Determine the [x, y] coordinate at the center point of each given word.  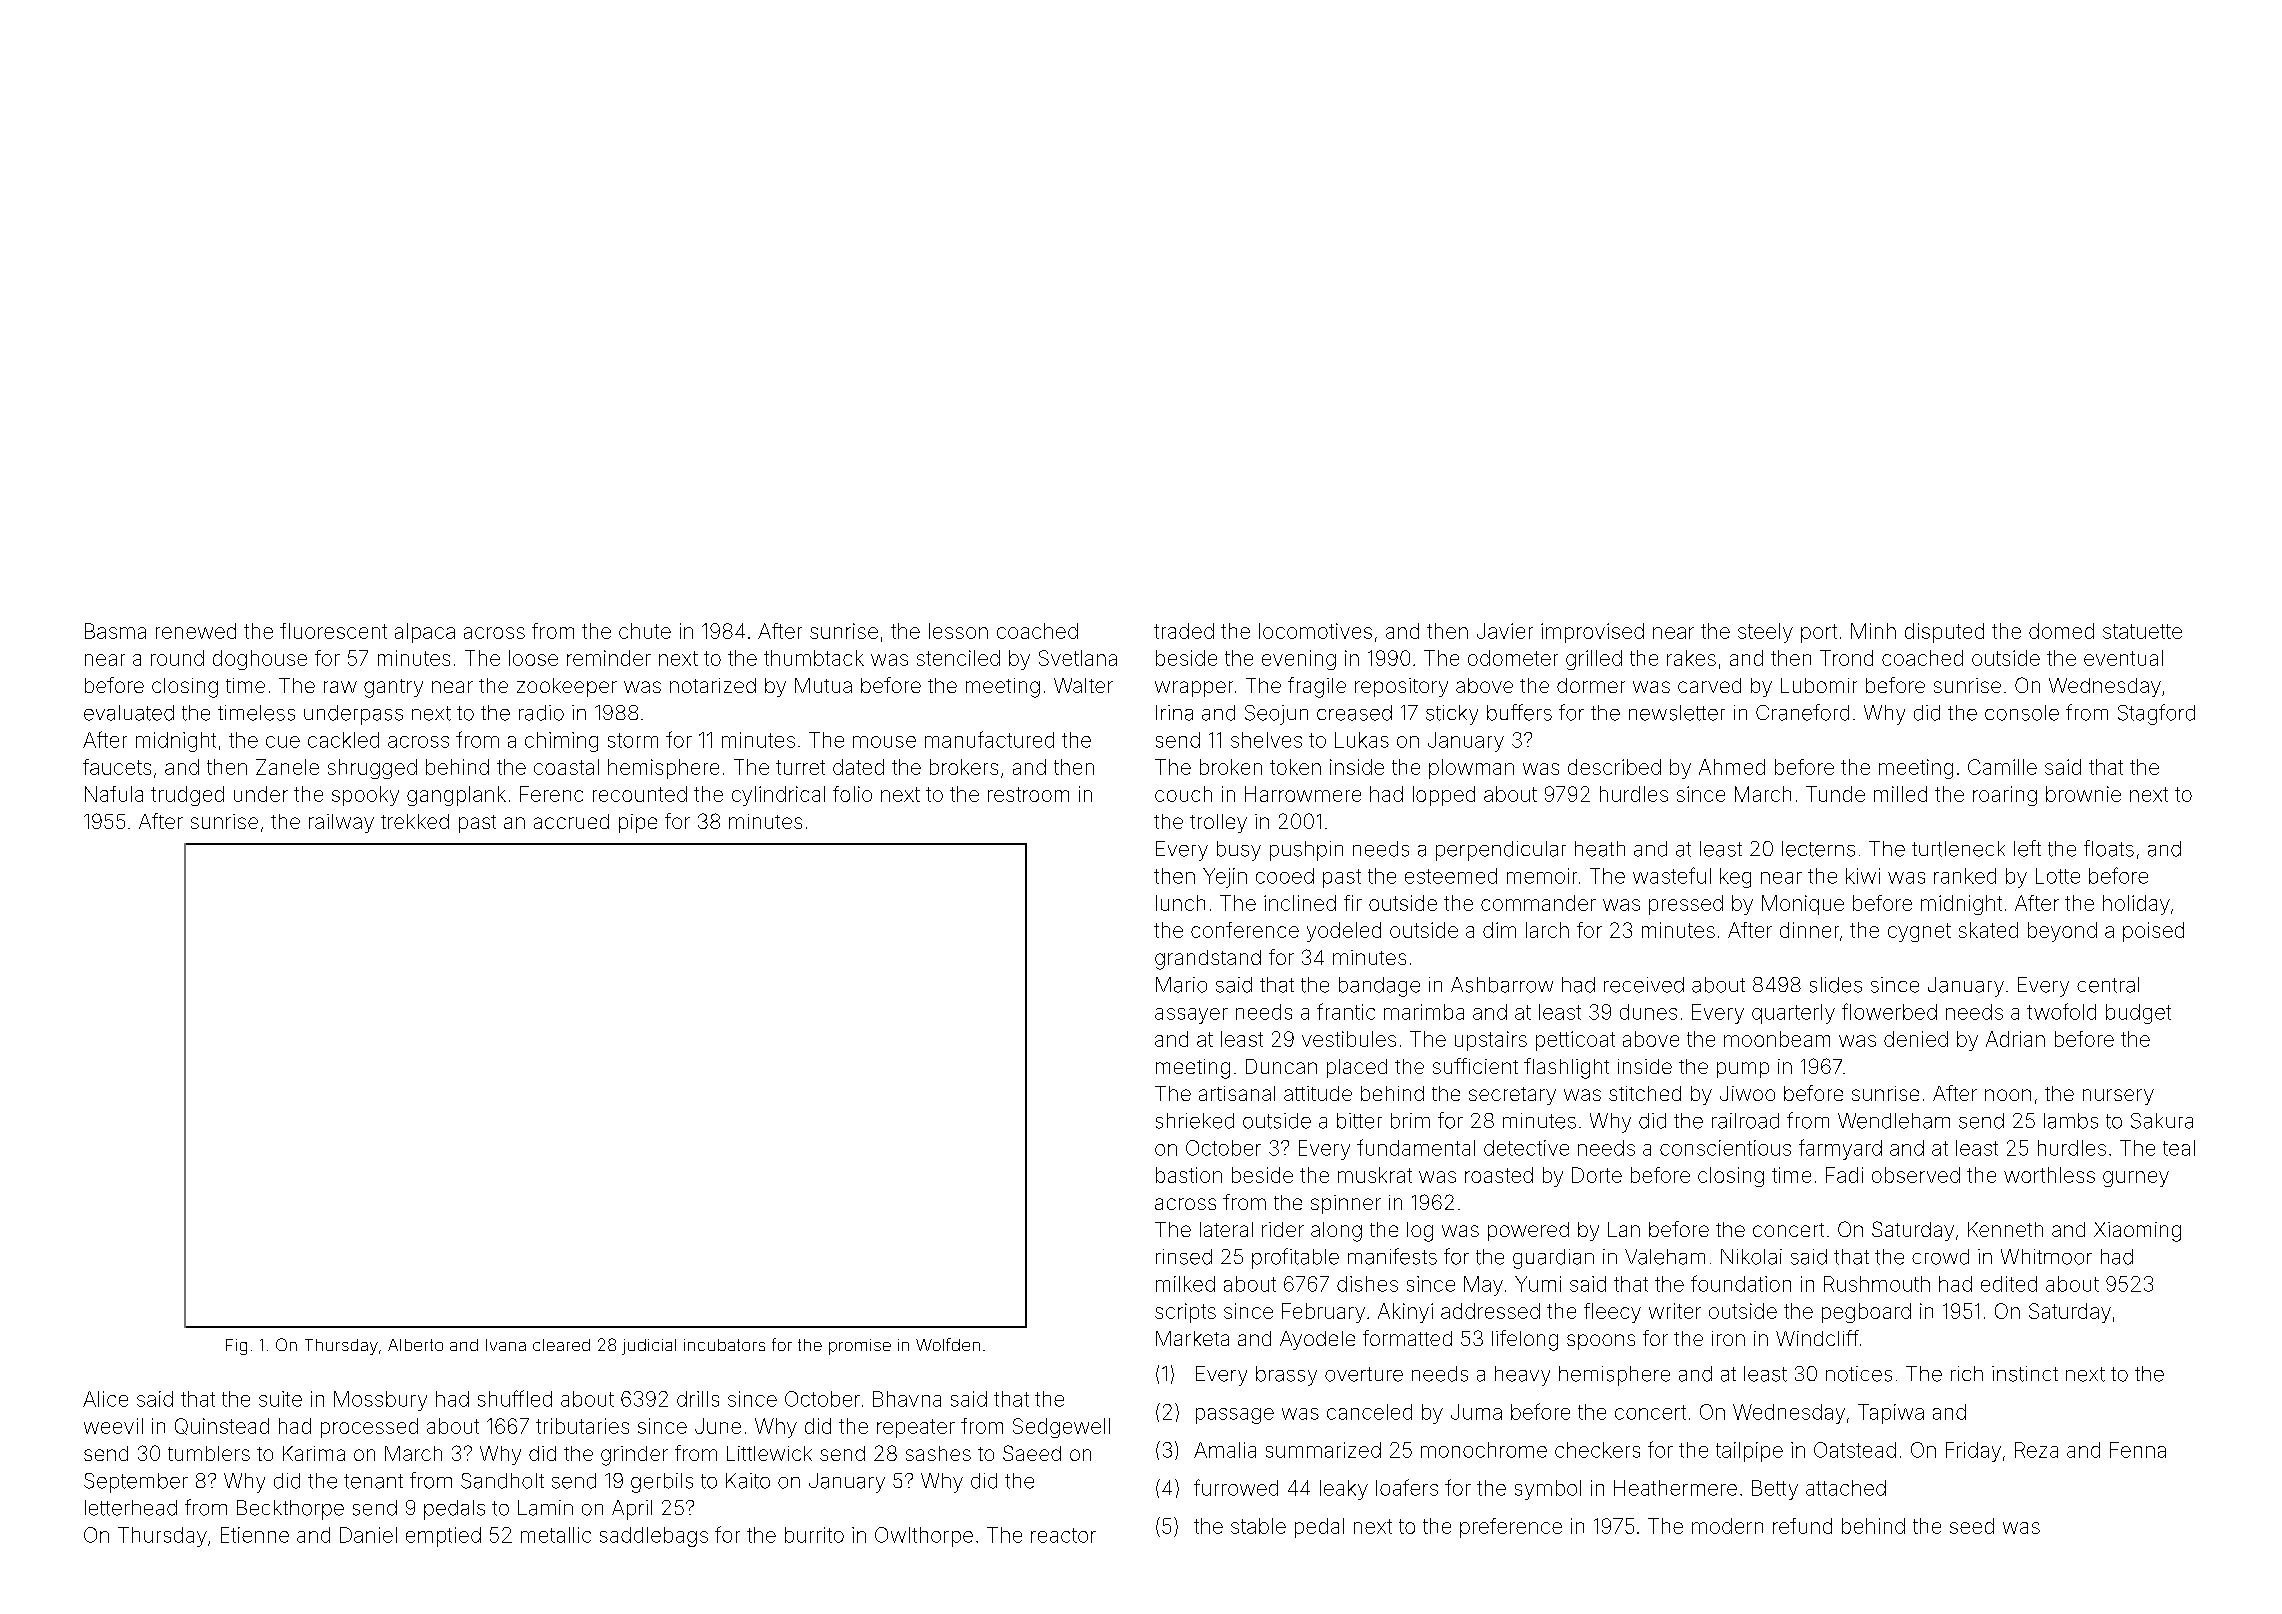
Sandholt [502, 1481]
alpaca [425, 633]
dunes [1648, 1012]
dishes [1367, 1284]
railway [341, 823]
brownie [2083, 794]
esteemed [1451, 876]
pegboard [1866, 1313]
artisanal [1237, 1093]
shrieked [1195, 1121]
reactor [1063, 1535]
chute [645, 631]
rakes [1691, 658]
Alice [105, 1399]
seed [1972, 1526]
